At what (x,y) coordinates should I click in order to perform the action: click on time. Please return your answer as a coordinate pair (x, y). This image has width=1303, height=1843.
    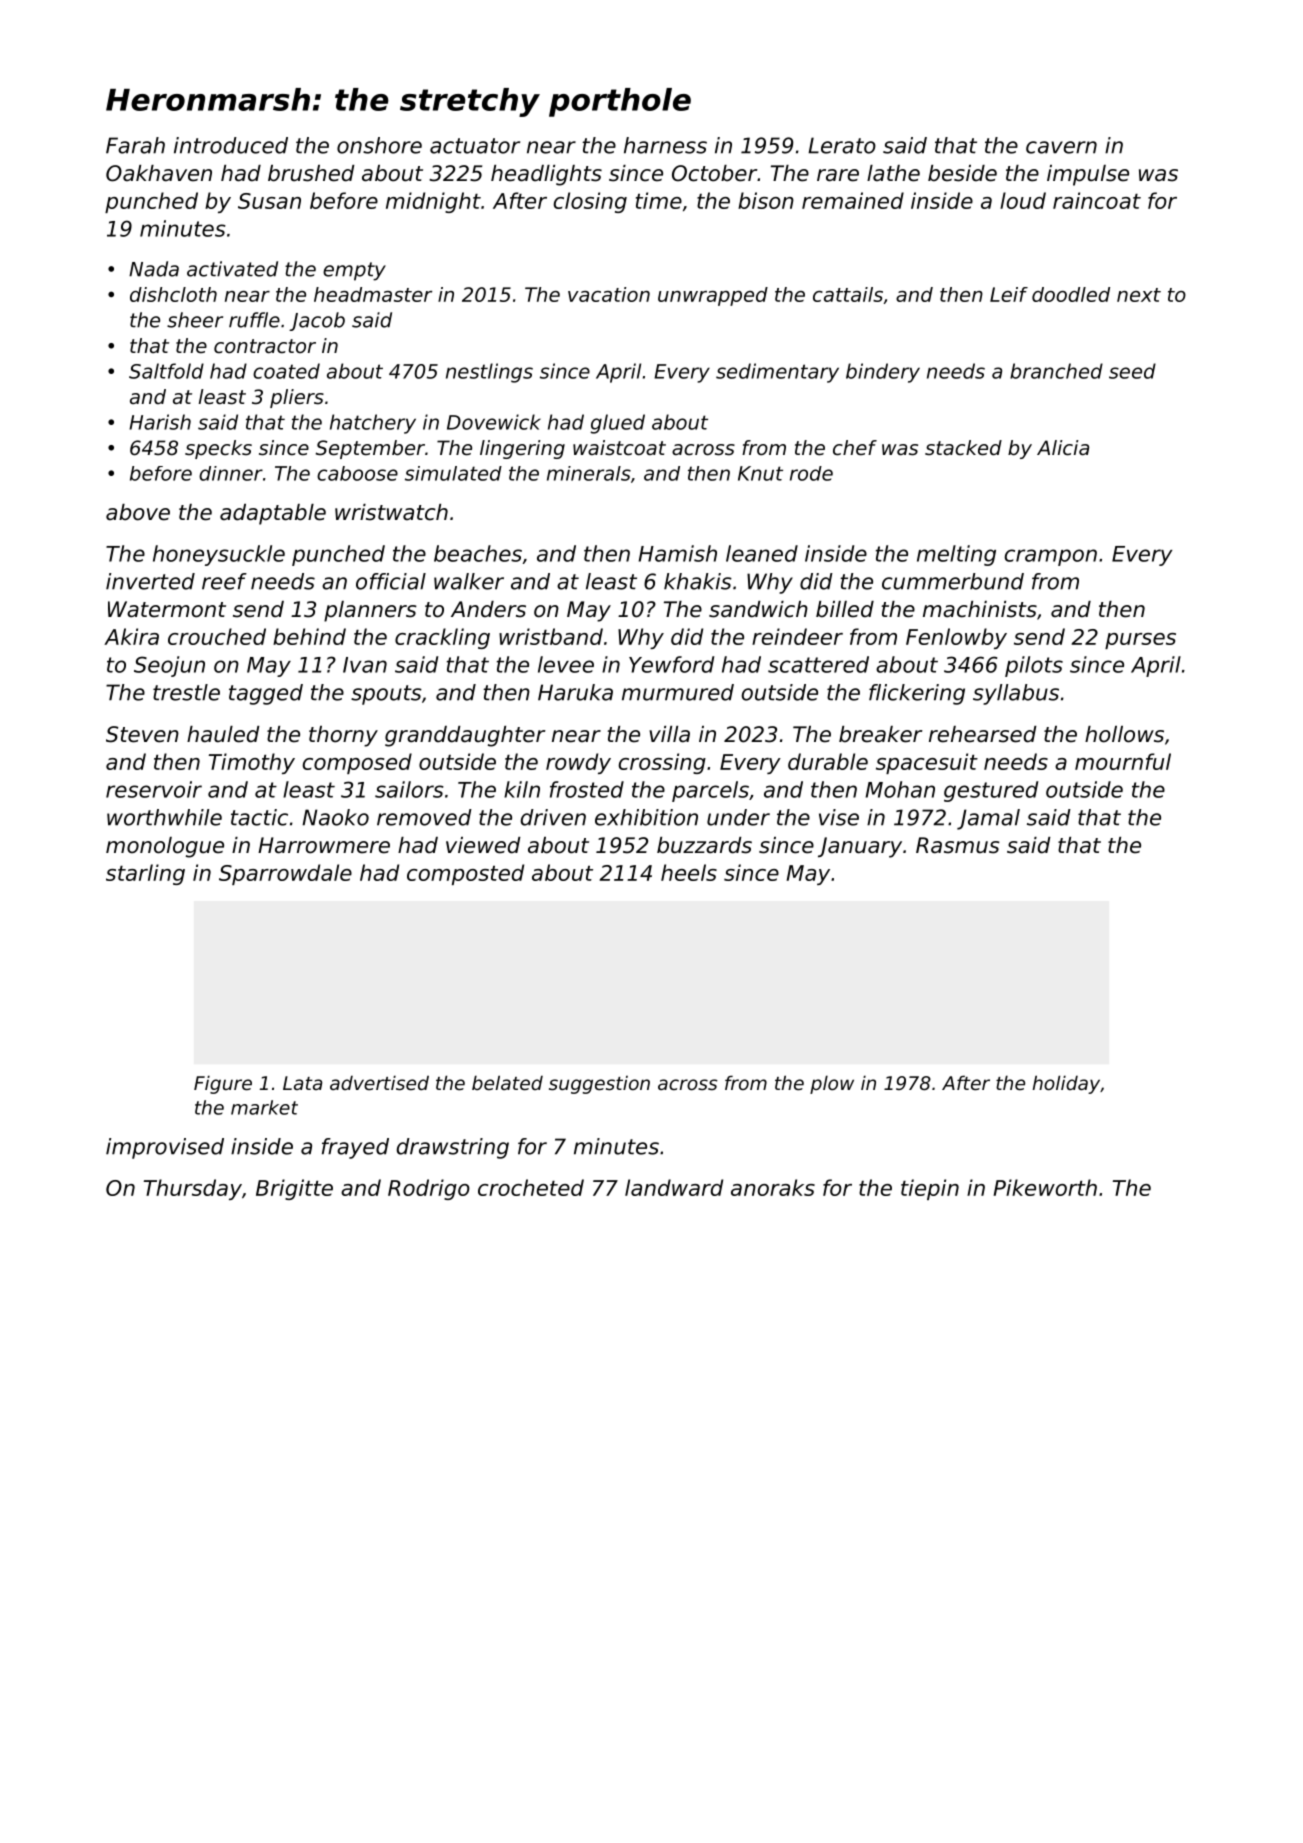
    Looking at the image, I should click on (659, 200).
